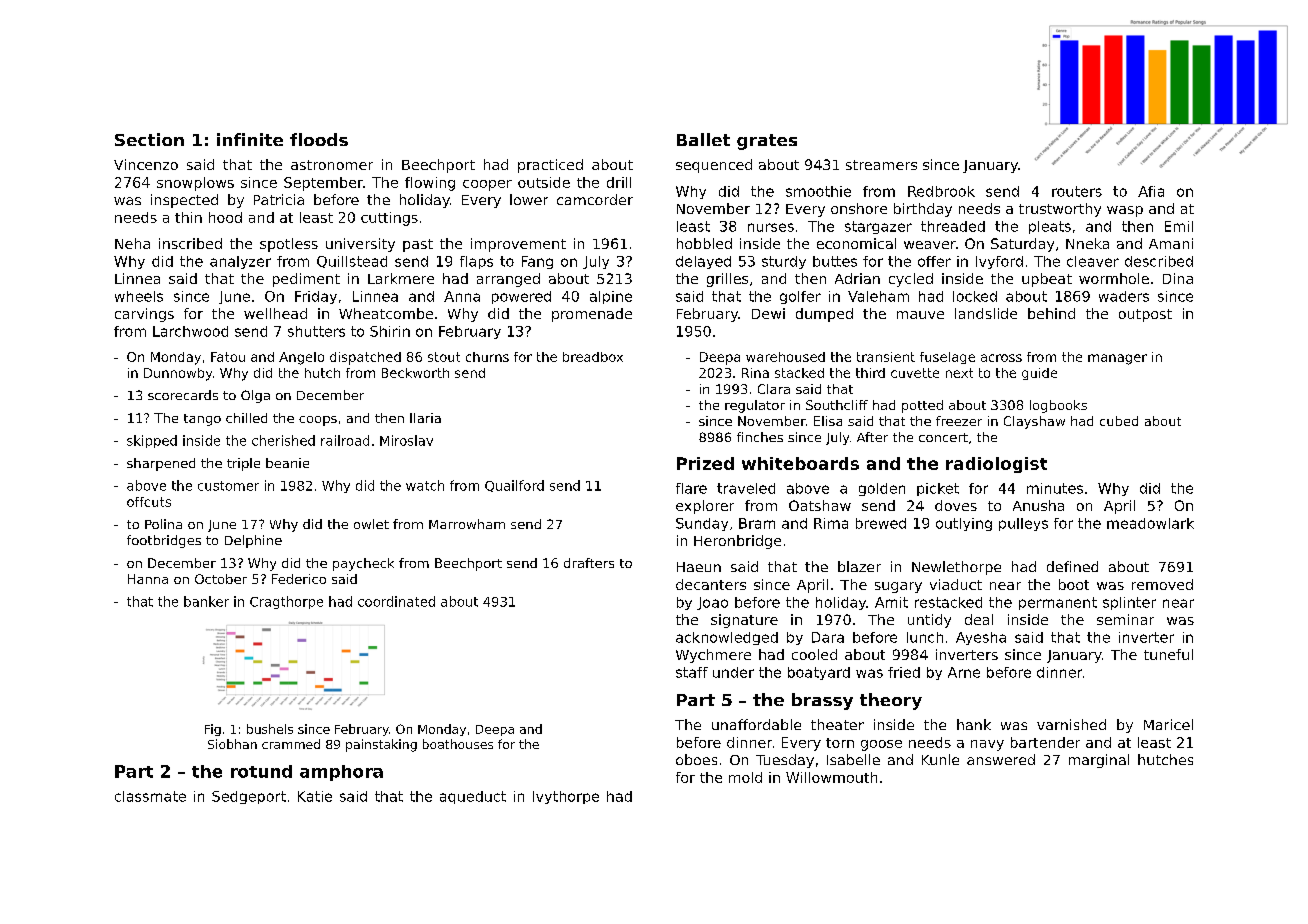  I want to click on decanters, so click(711, 584).
